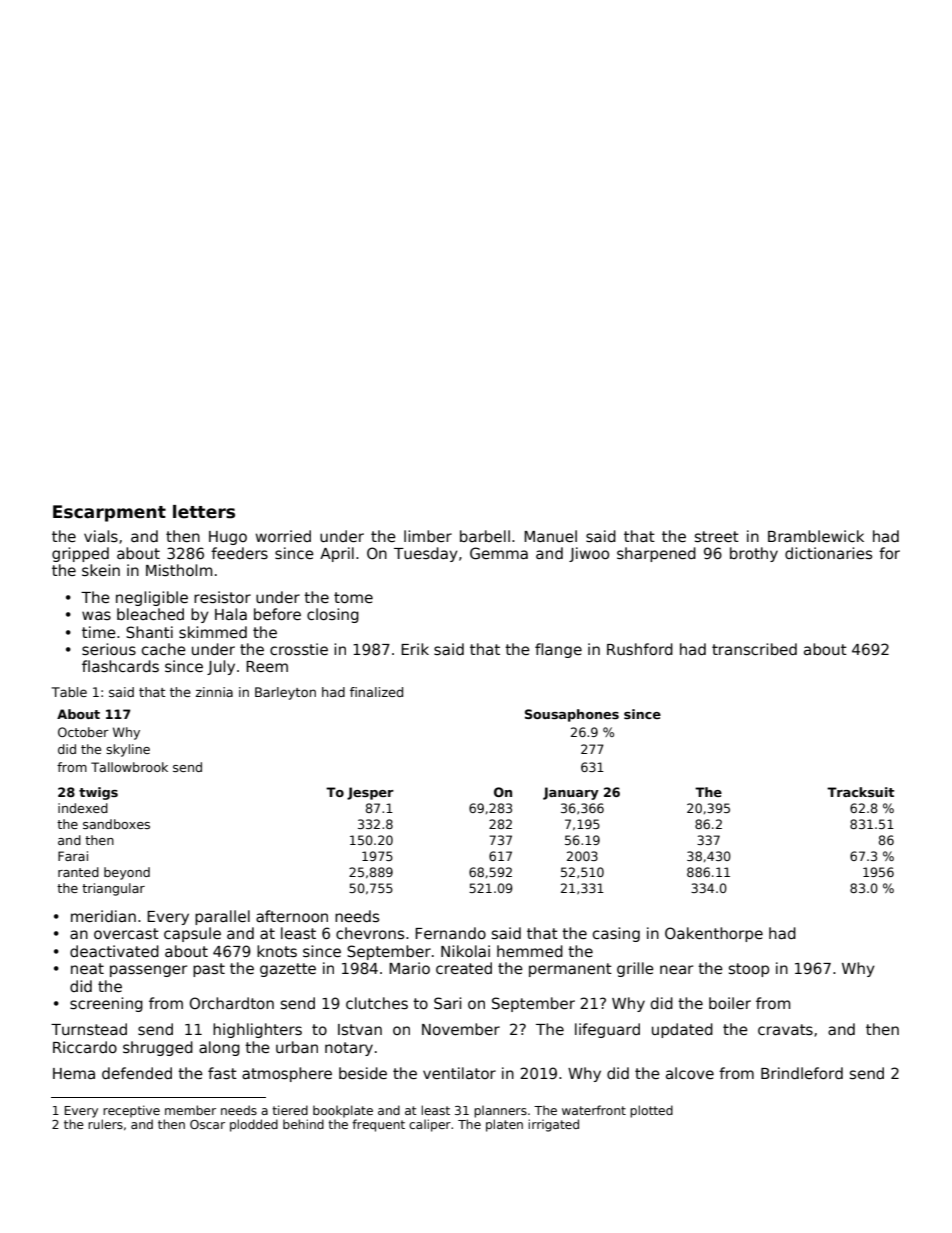 This document has width=952, height=1233. Describe the element at coordinates (860, 792) in the document. I see `Tracksuit` at that location.
